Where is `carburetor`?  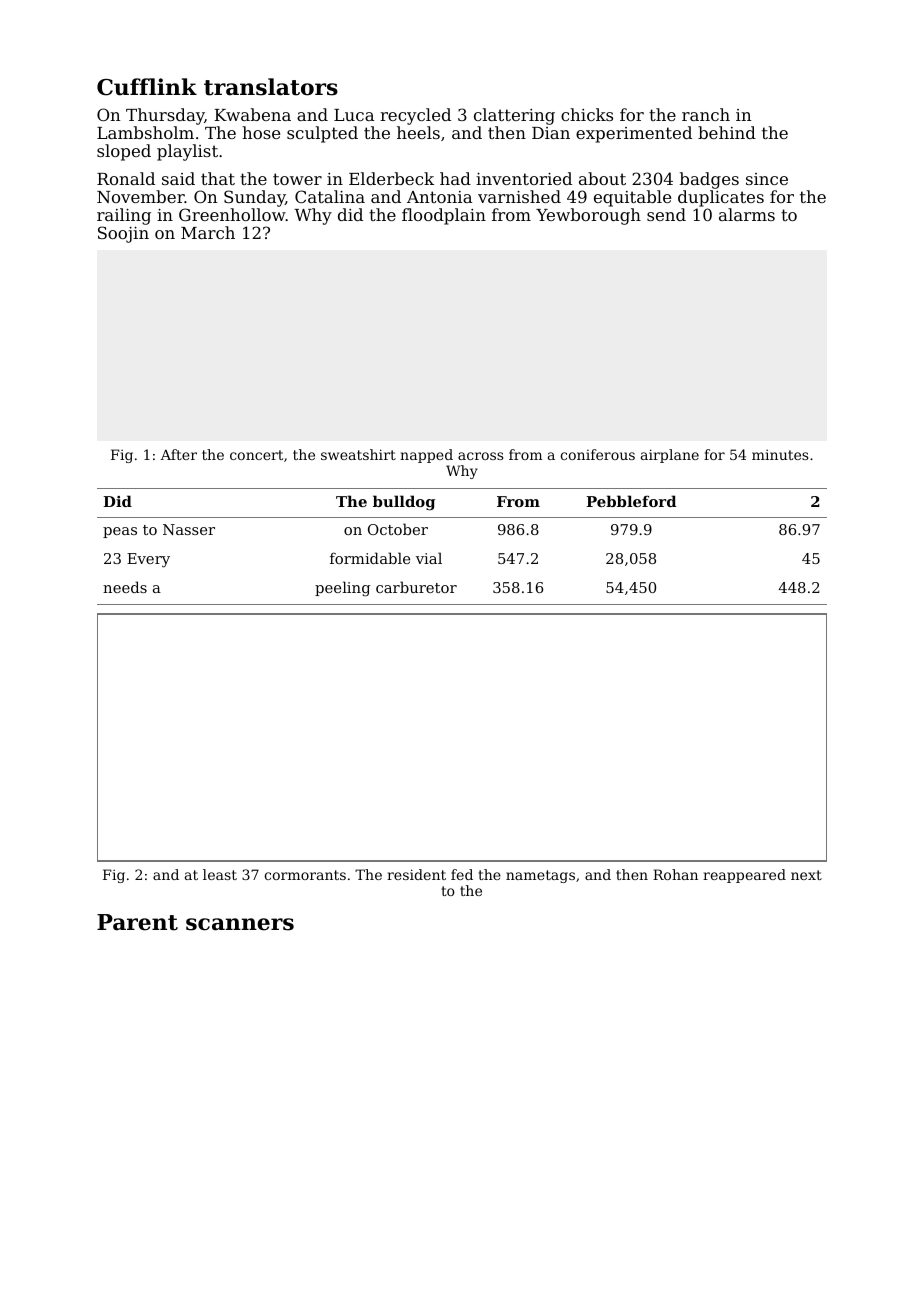 carburetor is located at coordinates (416, 587).
